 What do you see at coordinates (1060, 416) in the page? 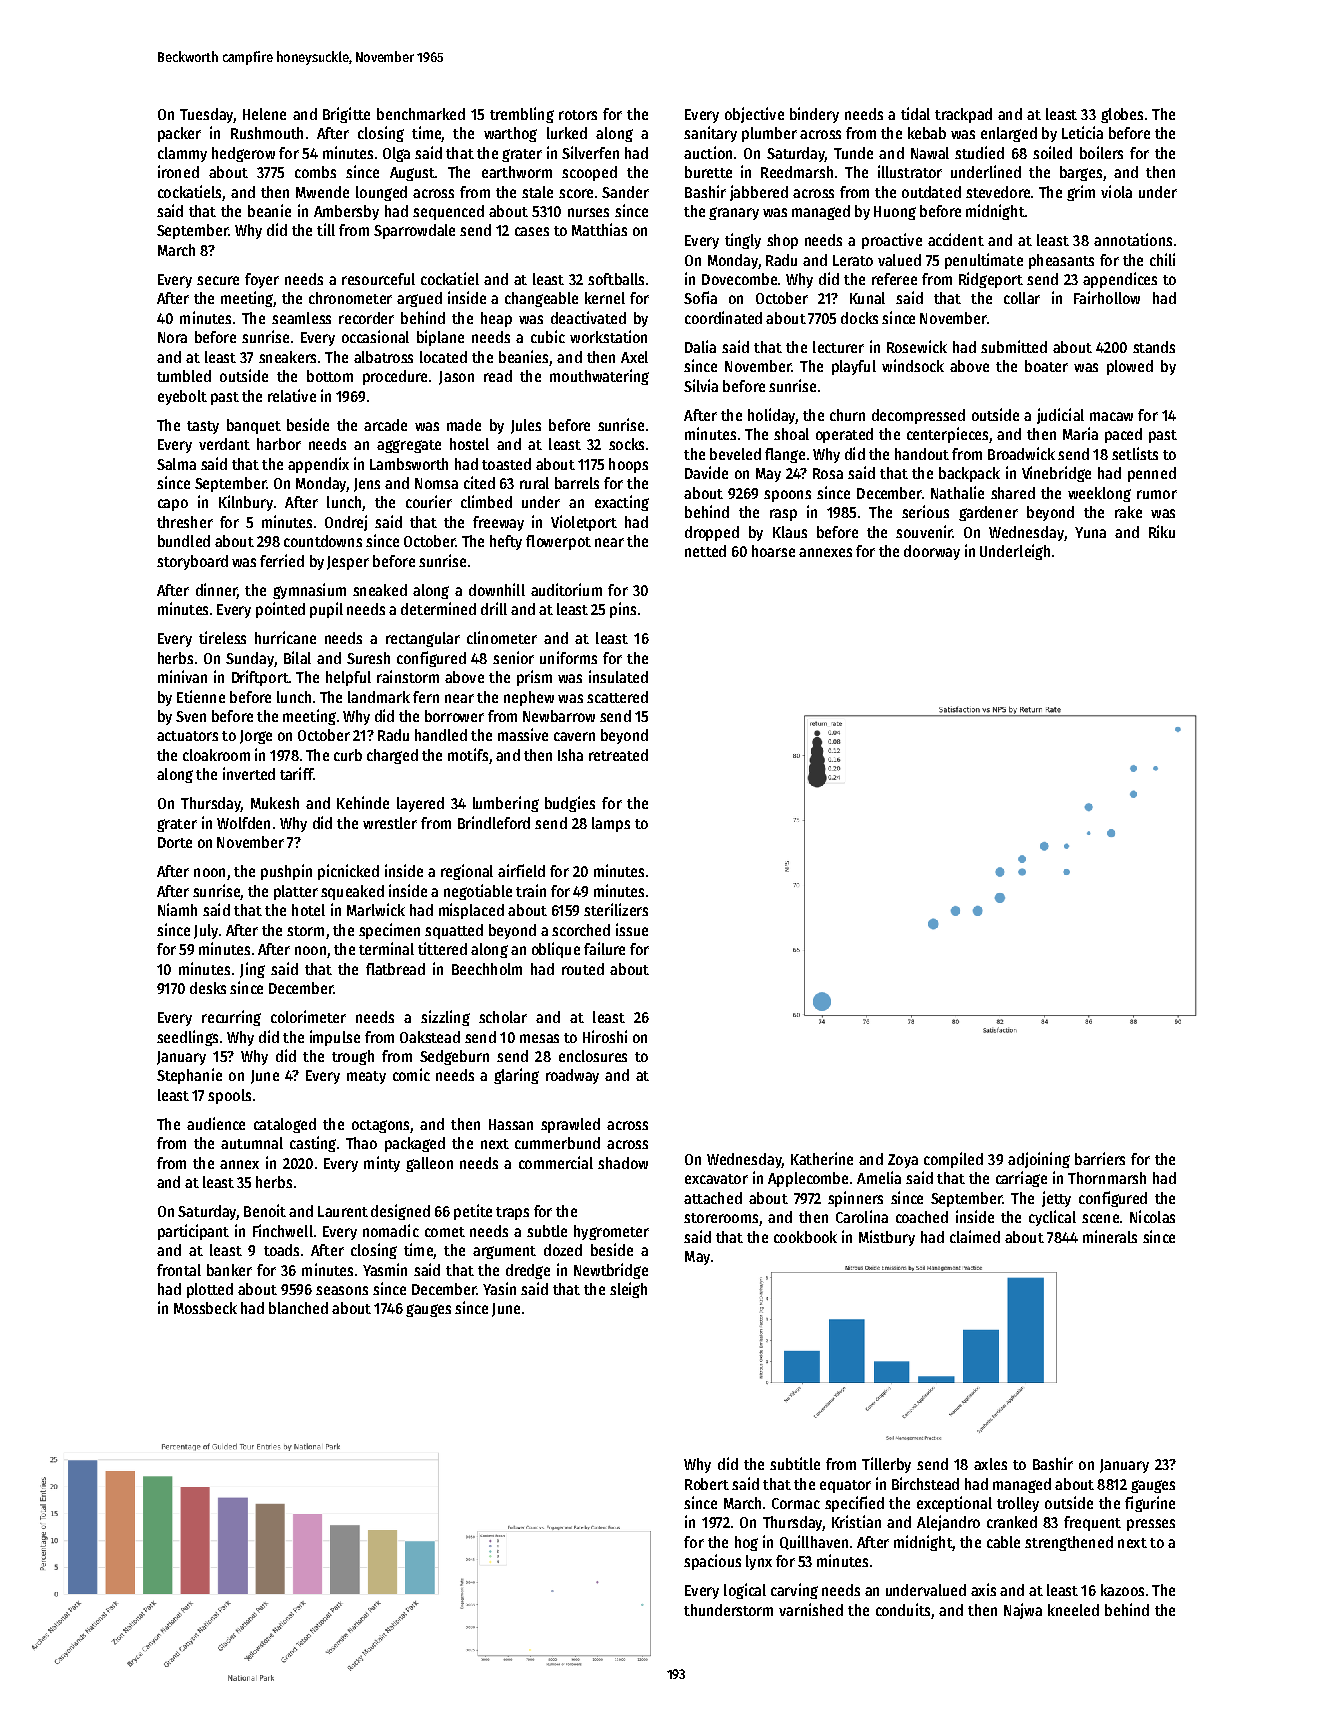
I see `judicial` at bounding box center [1060, 416].
